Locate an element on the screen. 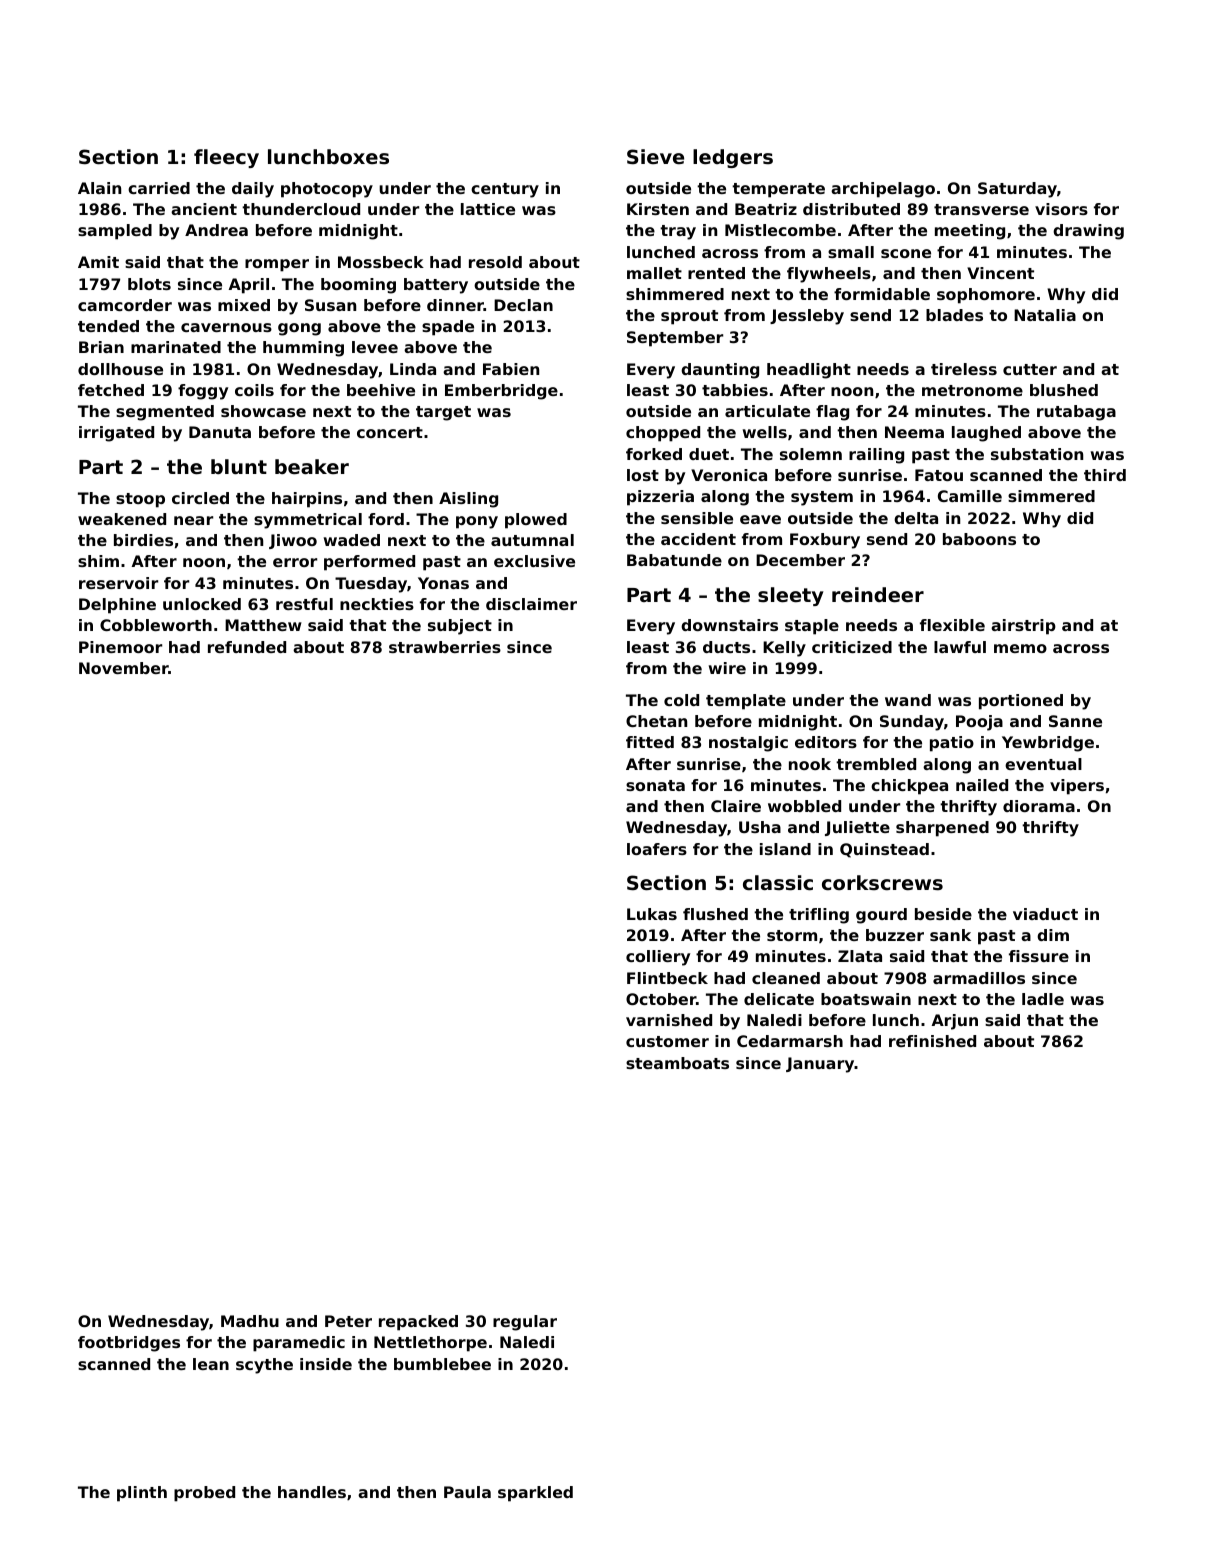 This screenshot has width=1206, height=1560. handles is located at coordinates (312, 1492).
